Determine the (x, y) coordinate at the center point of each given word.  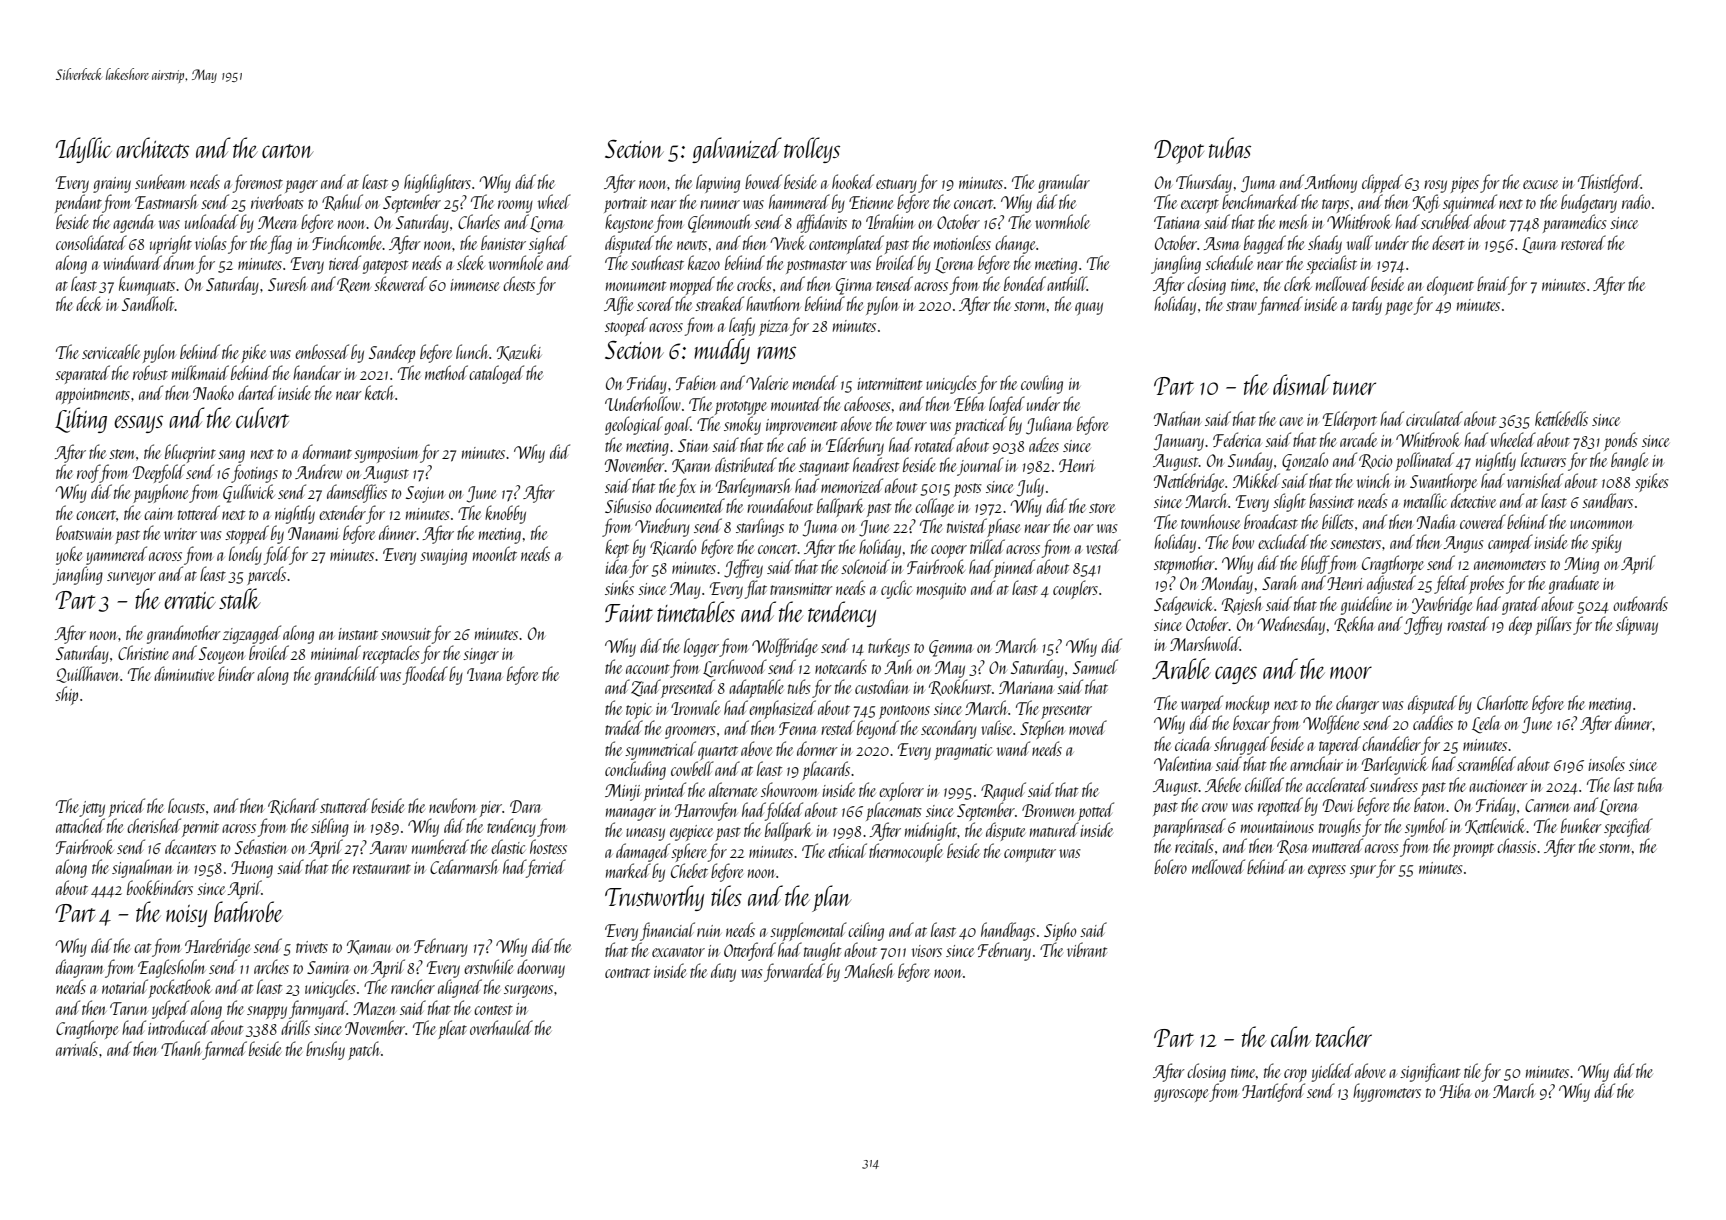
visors (927, 951)
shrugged (1241, 745)
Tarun (128, 1008)
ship (66, 695)
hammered (799, 201)
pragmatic (963, 752)
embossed (322, 351)
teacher (1344, 1036)
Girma (854, 286)
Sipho (1060, 931)
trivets (312, 947)
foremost (258, 183)
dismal (1301, 384)
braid (1493, 285)
